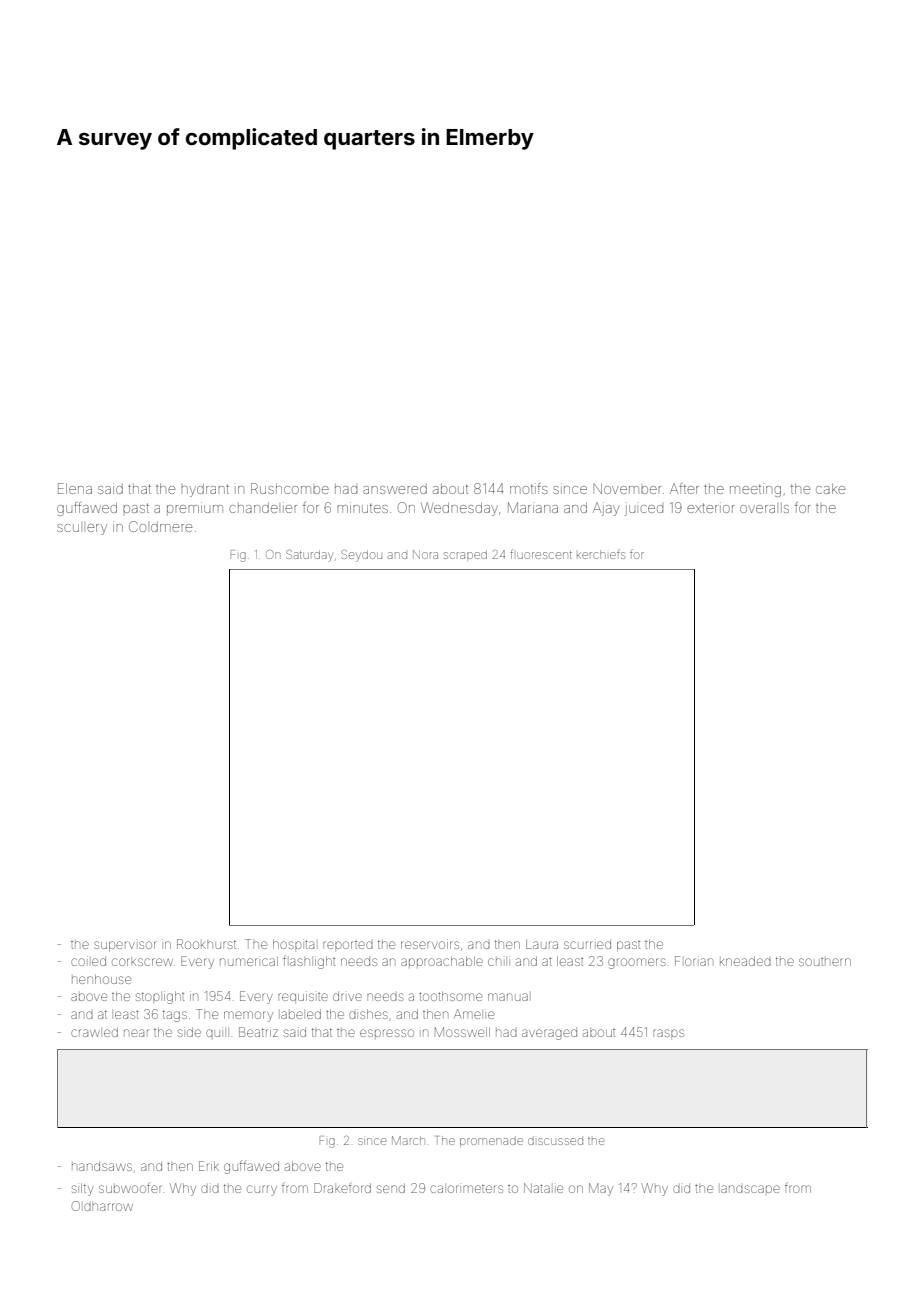  What do you see at coordinates (465, 554) in the page?
I see `scraped` at bounding box center [465, 554].
